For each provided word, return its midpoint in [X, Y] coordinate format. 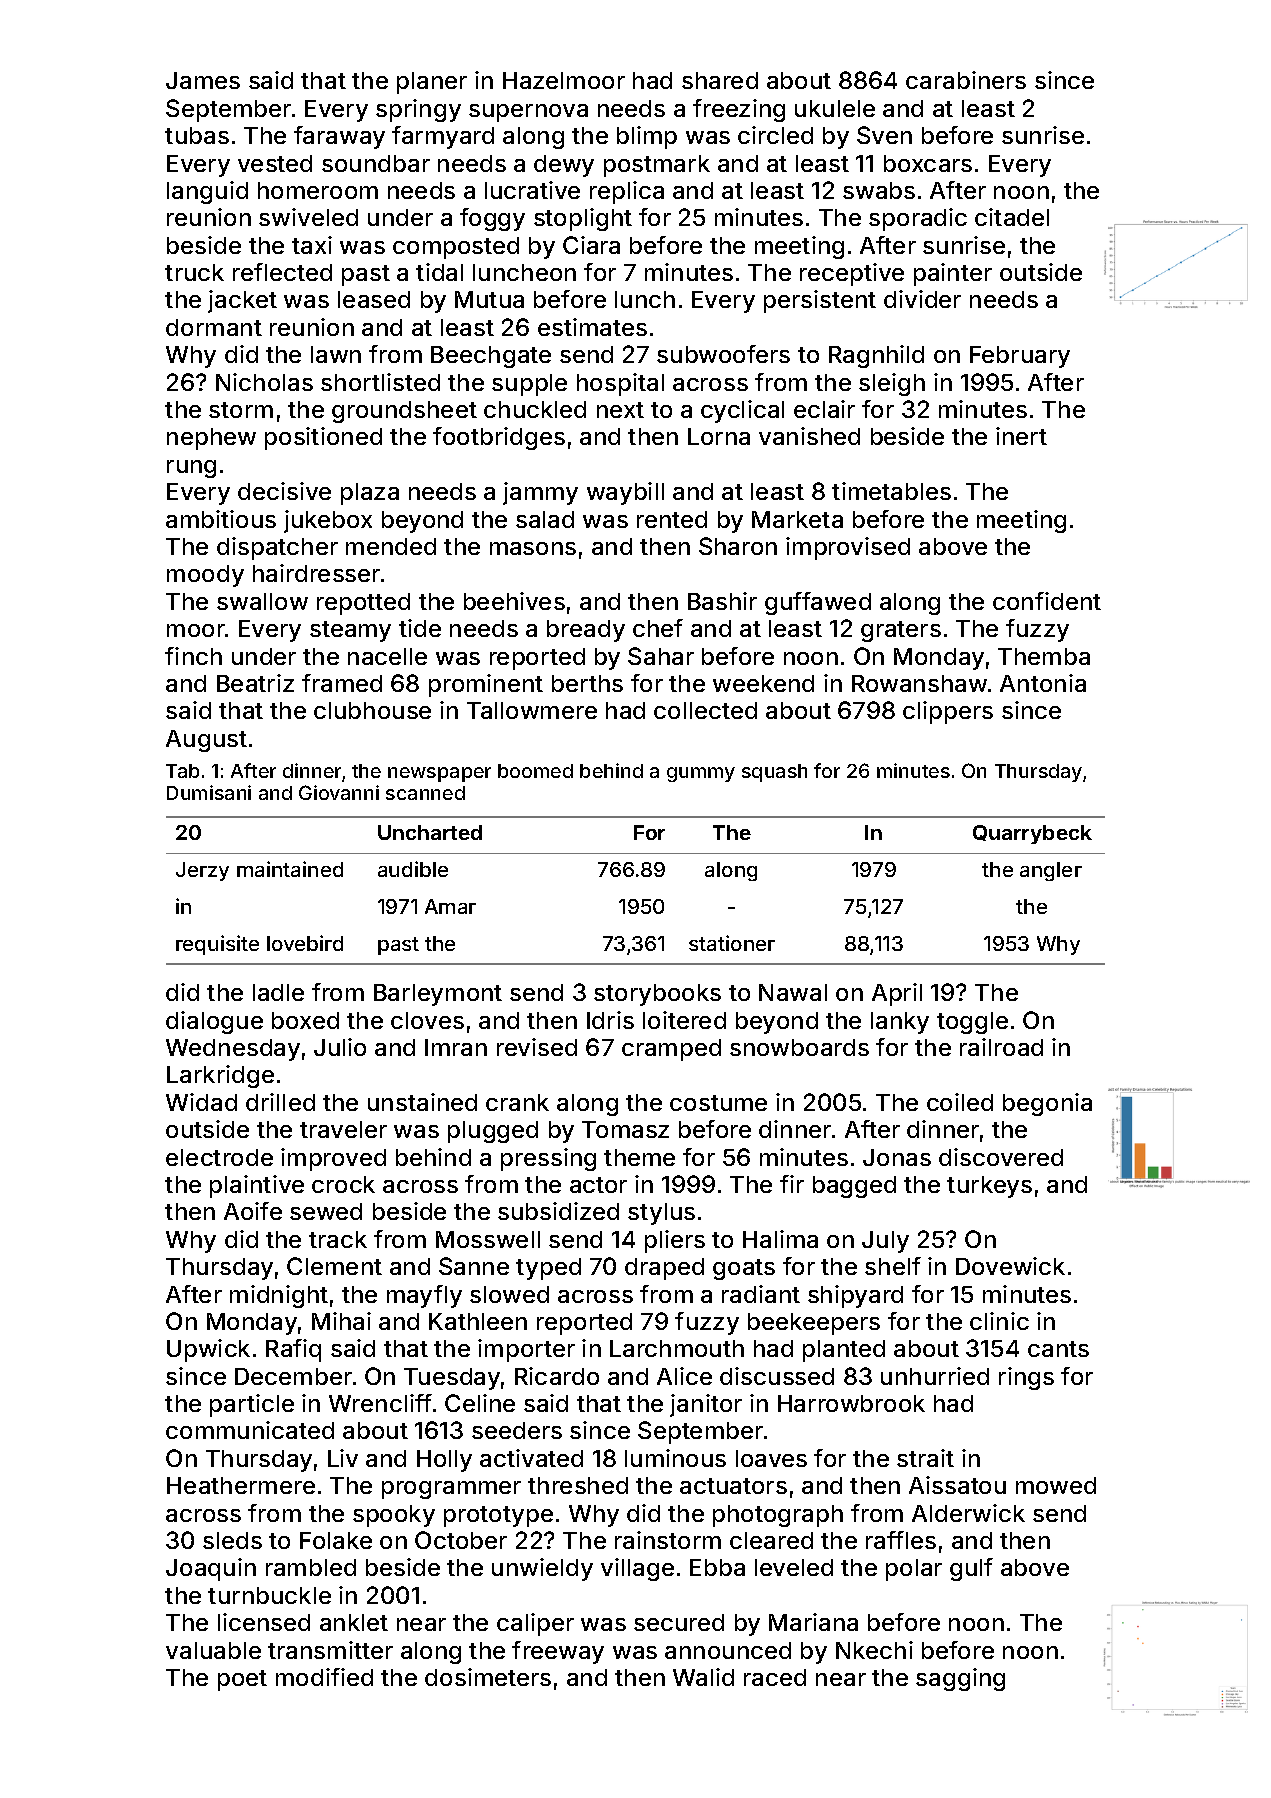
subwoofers [723, 354]
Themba [1044, 656]
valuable [213, 1650]
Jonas [897, 1157]
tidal [439, 272]
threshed [578, 1485]
